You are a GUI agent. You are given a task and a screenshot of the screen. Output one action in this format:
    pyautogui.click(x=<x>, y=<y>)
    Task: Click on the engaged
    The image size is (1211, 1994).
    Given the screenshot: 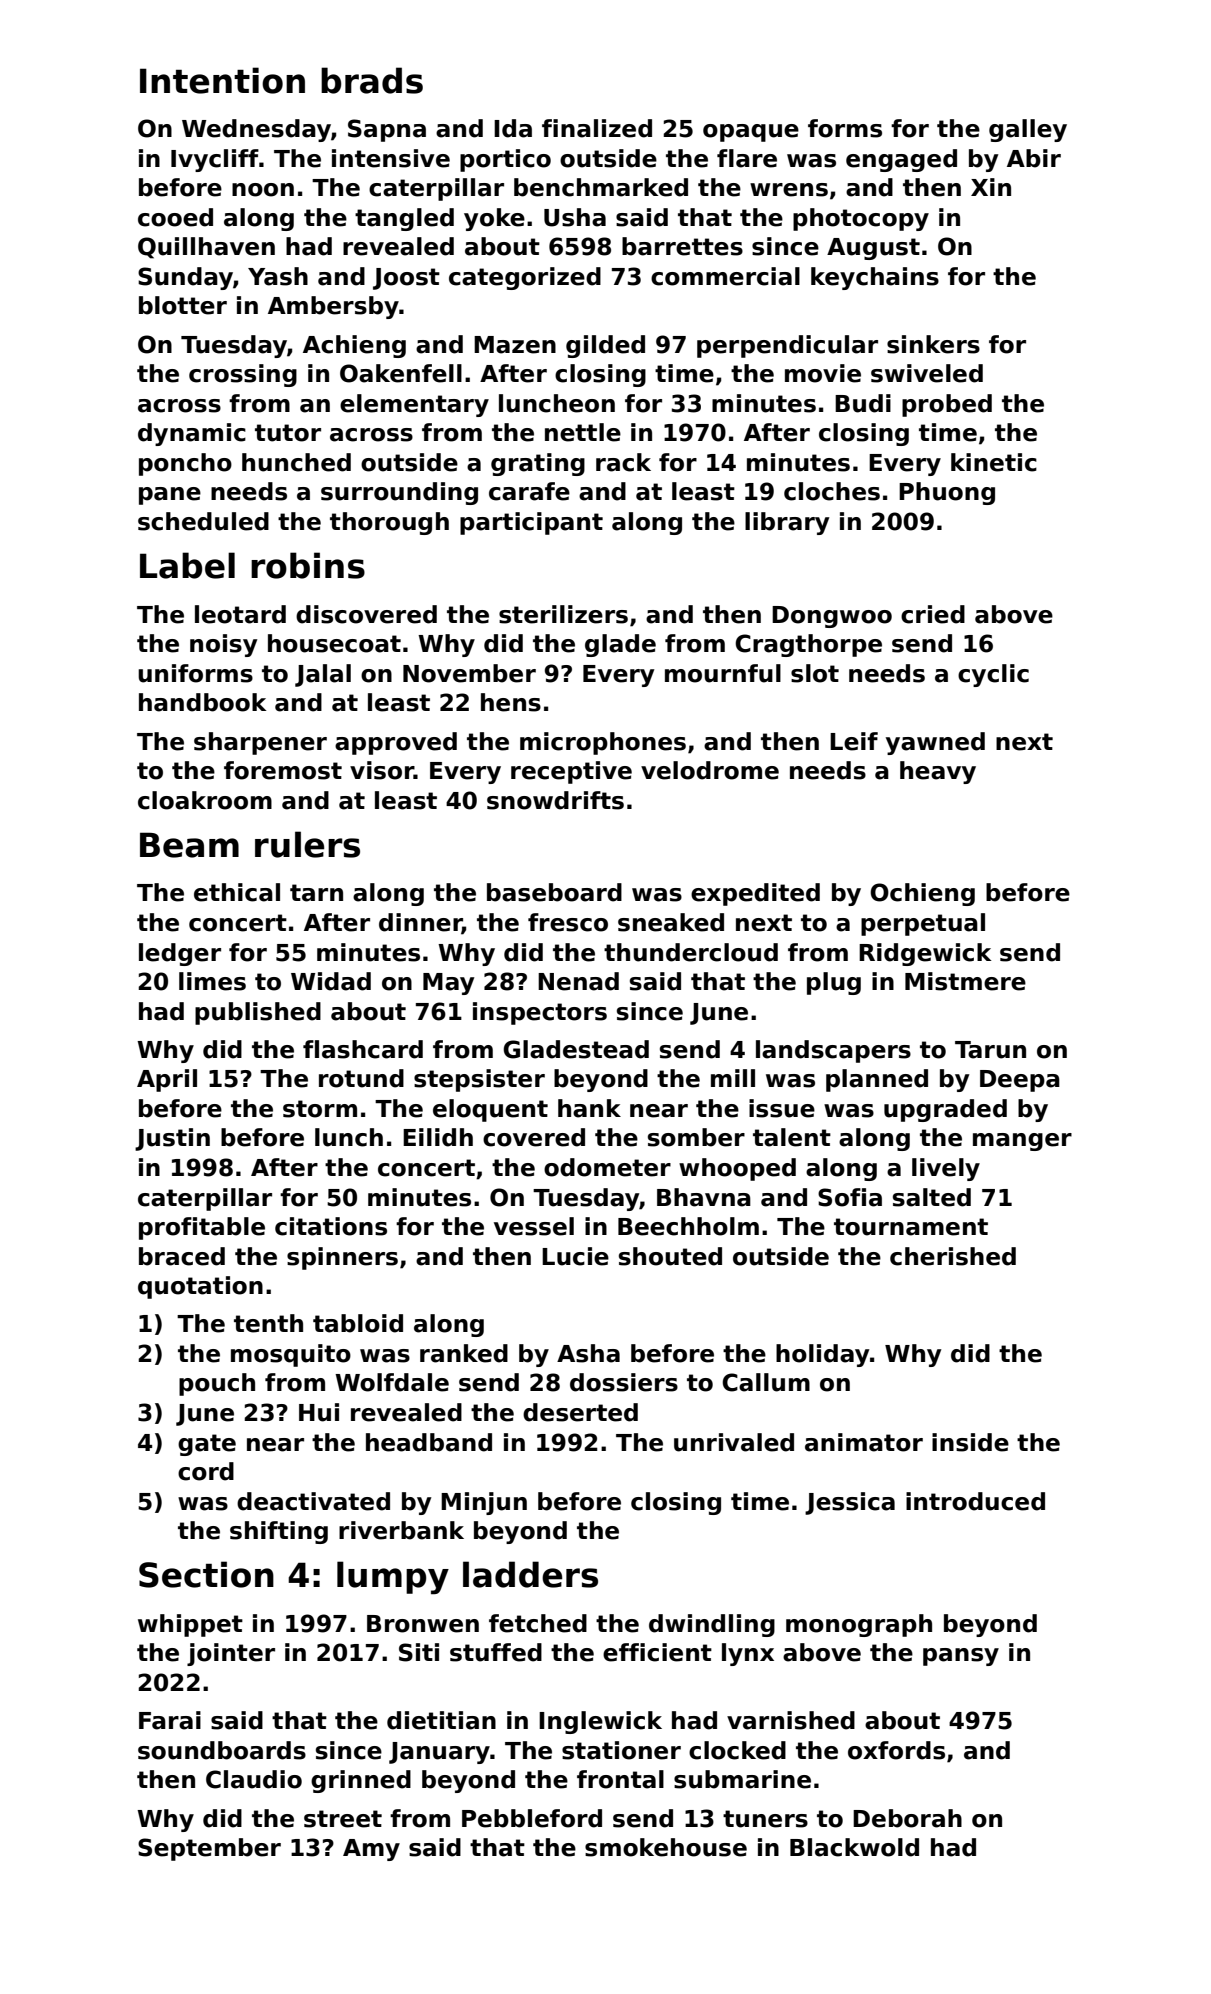 What is the action you would take?
    pyautogui.click(x=901, y=160)
